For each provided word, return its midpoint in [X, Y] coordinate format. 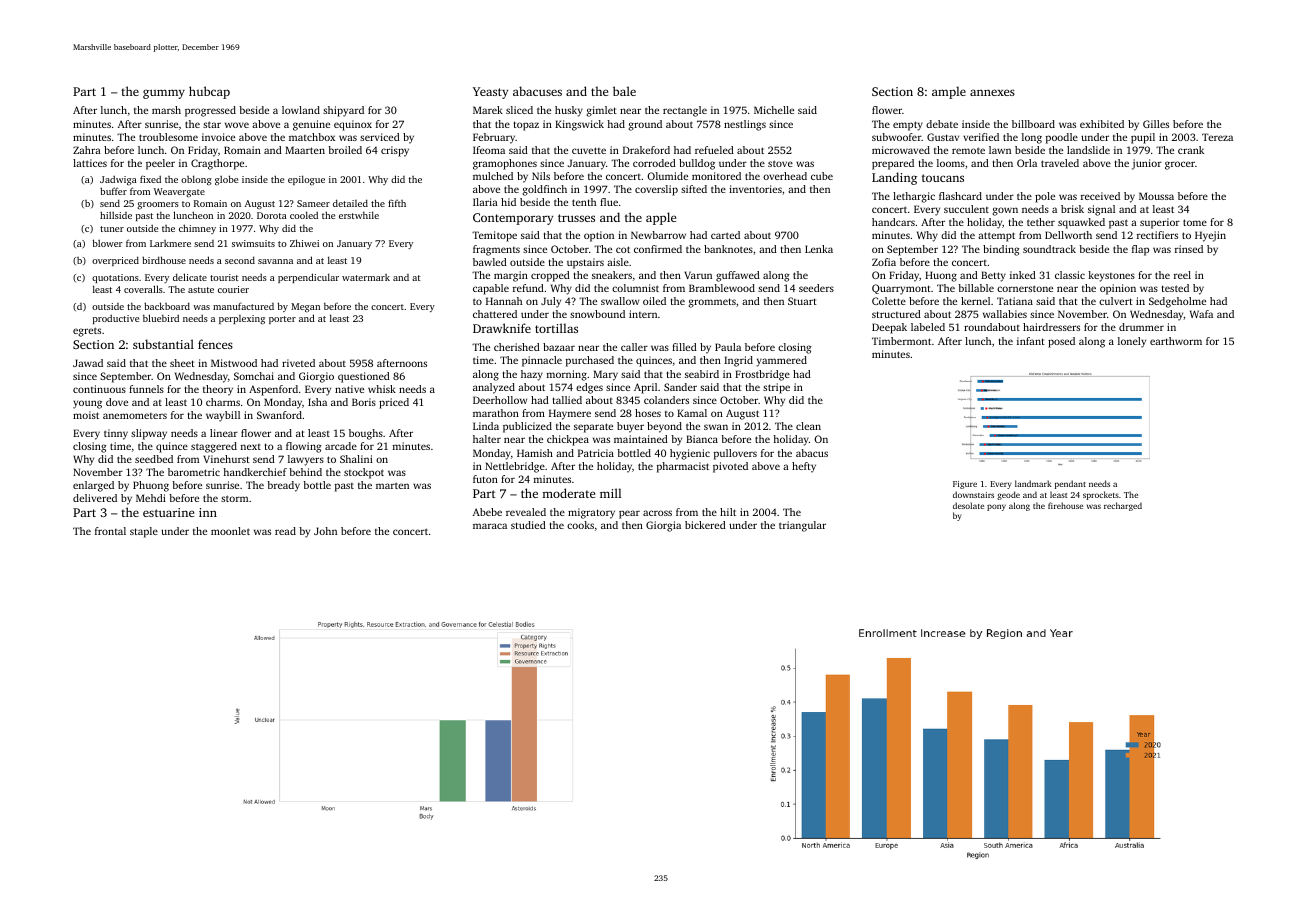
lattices [90, 163]
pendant [1070, 484]
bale [624, 91]
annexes [992, 92]
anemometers [135, 416]
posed [1061, 342]
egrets [87, 332]
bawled [490, 262]
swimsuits [253, 243]
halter [487, 439]
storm [234, 498]
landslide [1088, 150]
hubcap [209, 92]
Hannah [504, 301]
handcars [893, 222]
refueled [714, 150]
